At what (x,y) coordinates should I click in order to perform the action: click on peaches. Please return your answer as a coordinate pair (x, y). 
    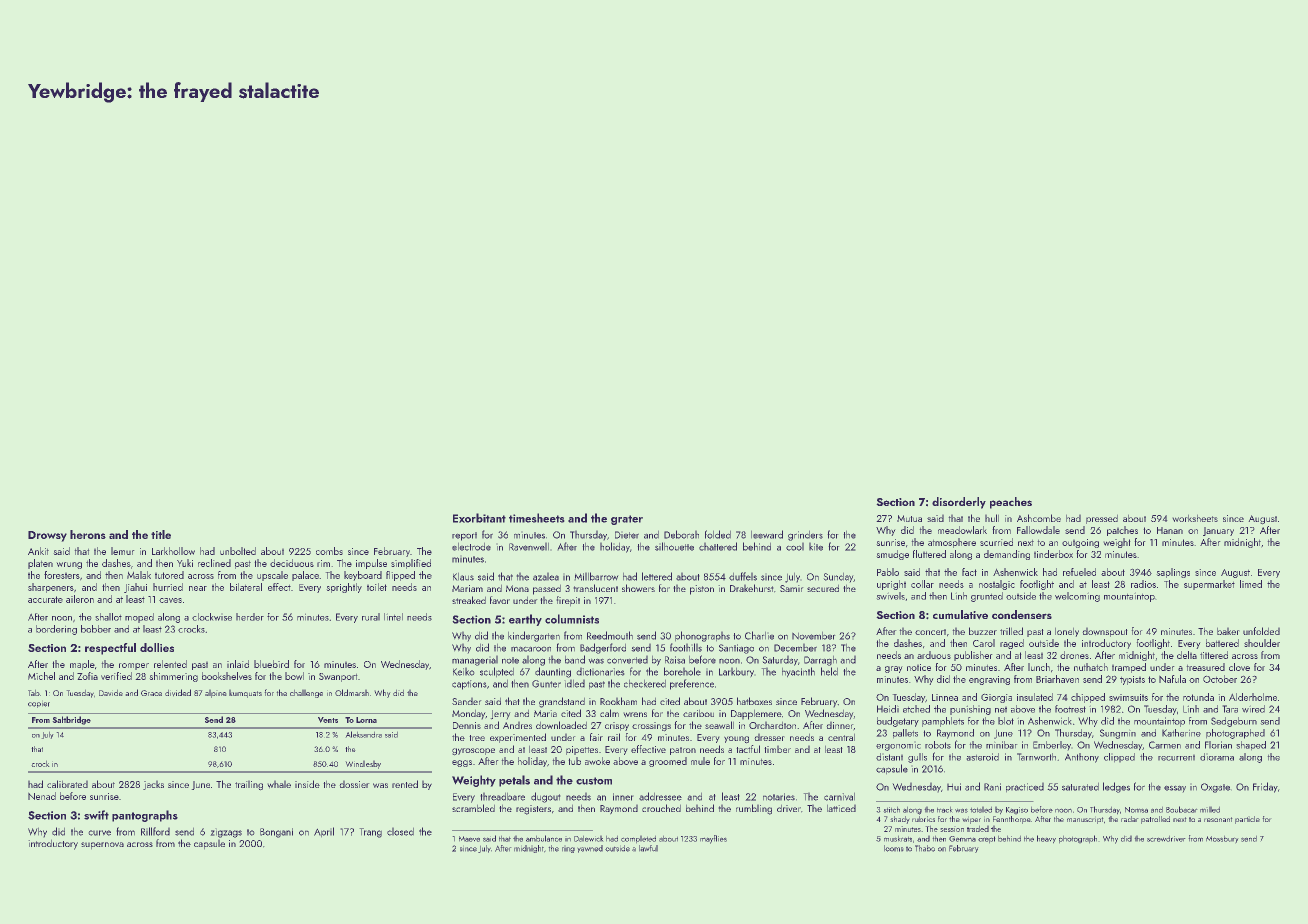
    Looking at the image, I should click on (1011, 503).
